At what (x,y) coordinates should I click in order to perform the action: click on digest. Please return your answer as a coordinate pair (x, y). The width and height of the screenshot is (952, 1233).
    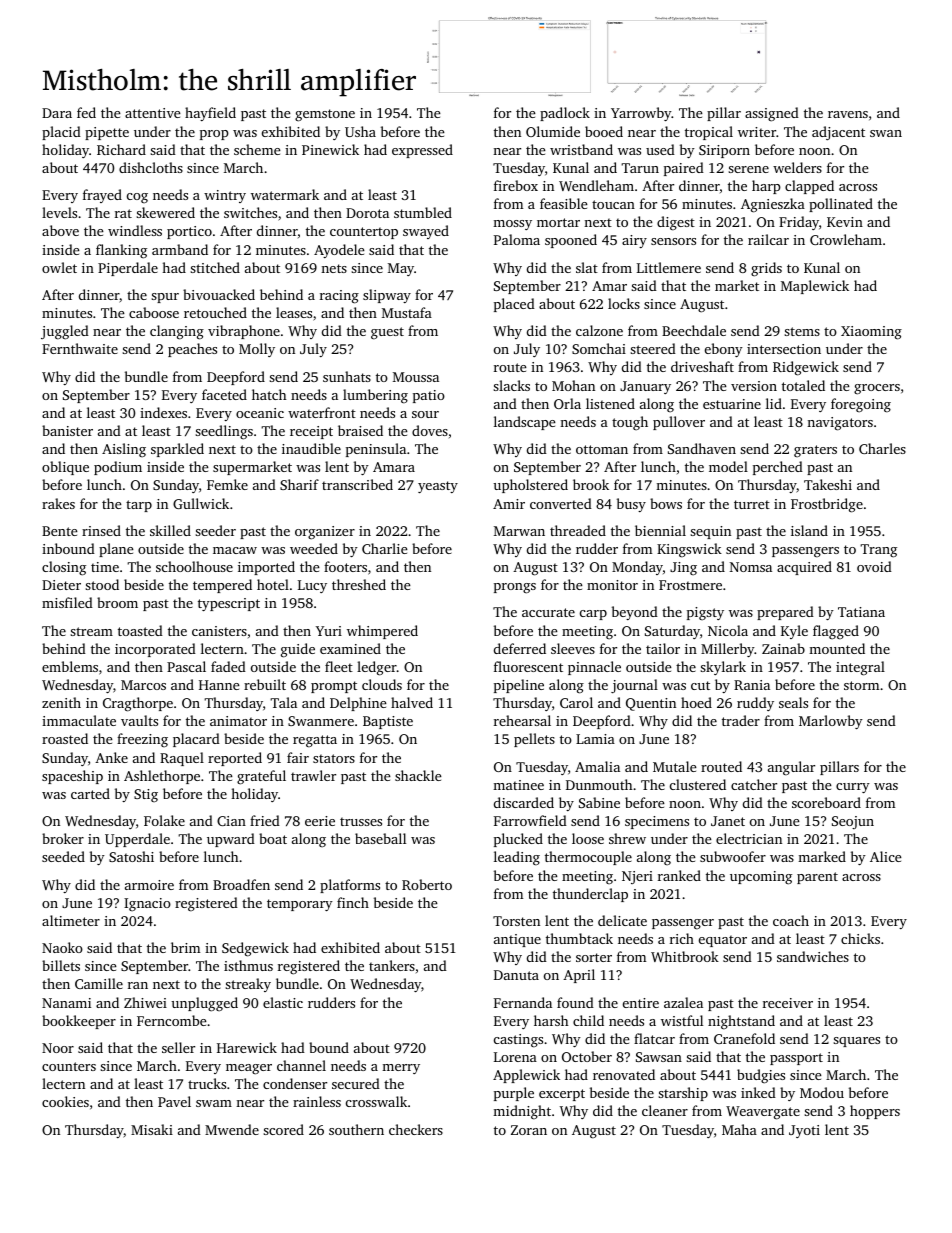
    Looking at the image, I should click on (676, 223).
